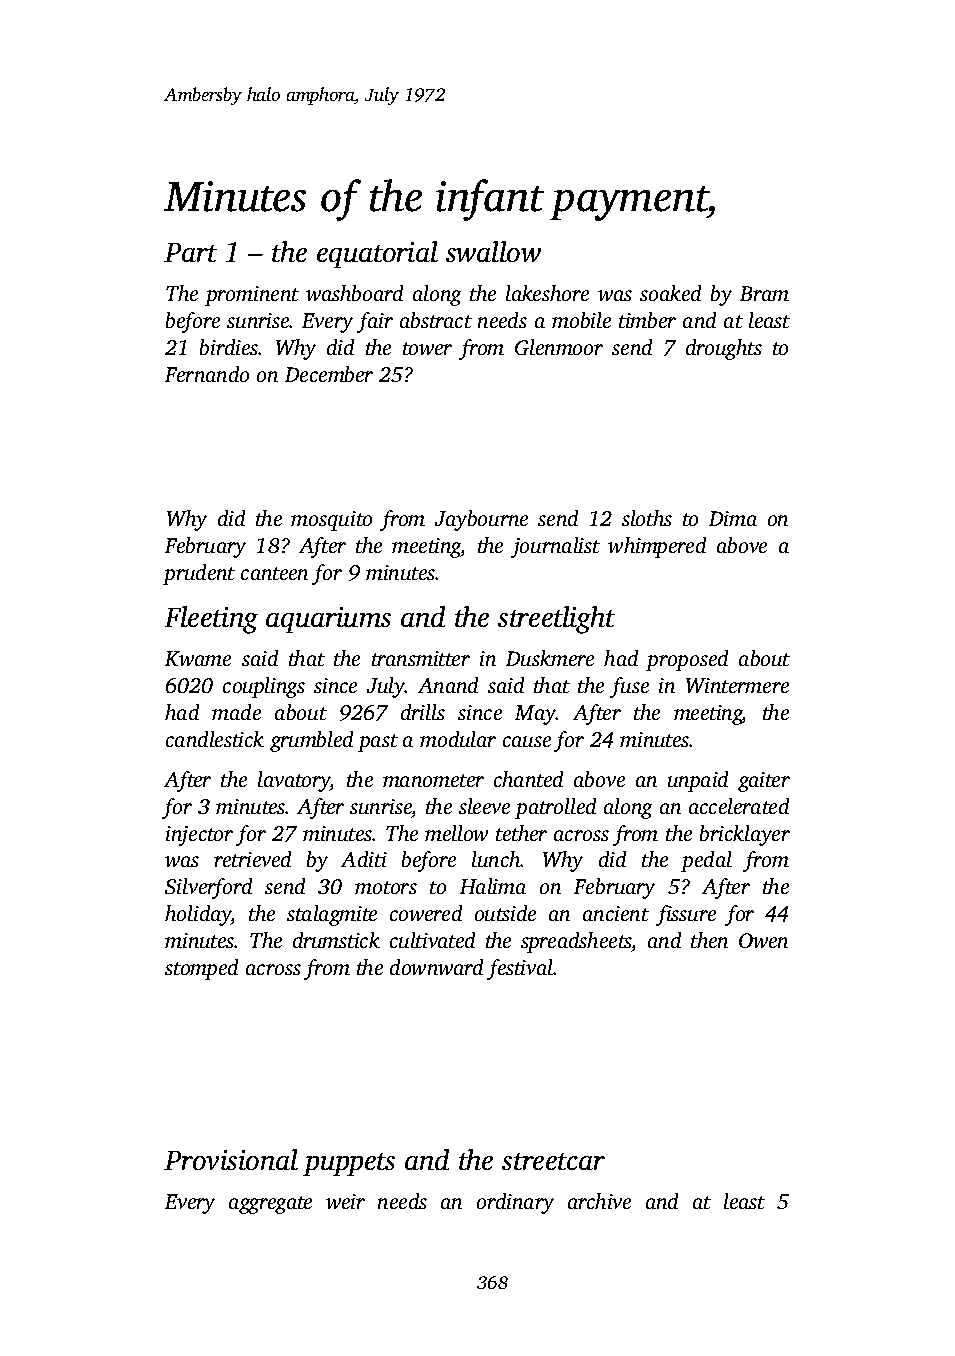 This screenshot has width=955, height=1356. What do you see at coordinates (493, 251) in the screenshot?
I see `swallow` at bounding box center [493, 251].
